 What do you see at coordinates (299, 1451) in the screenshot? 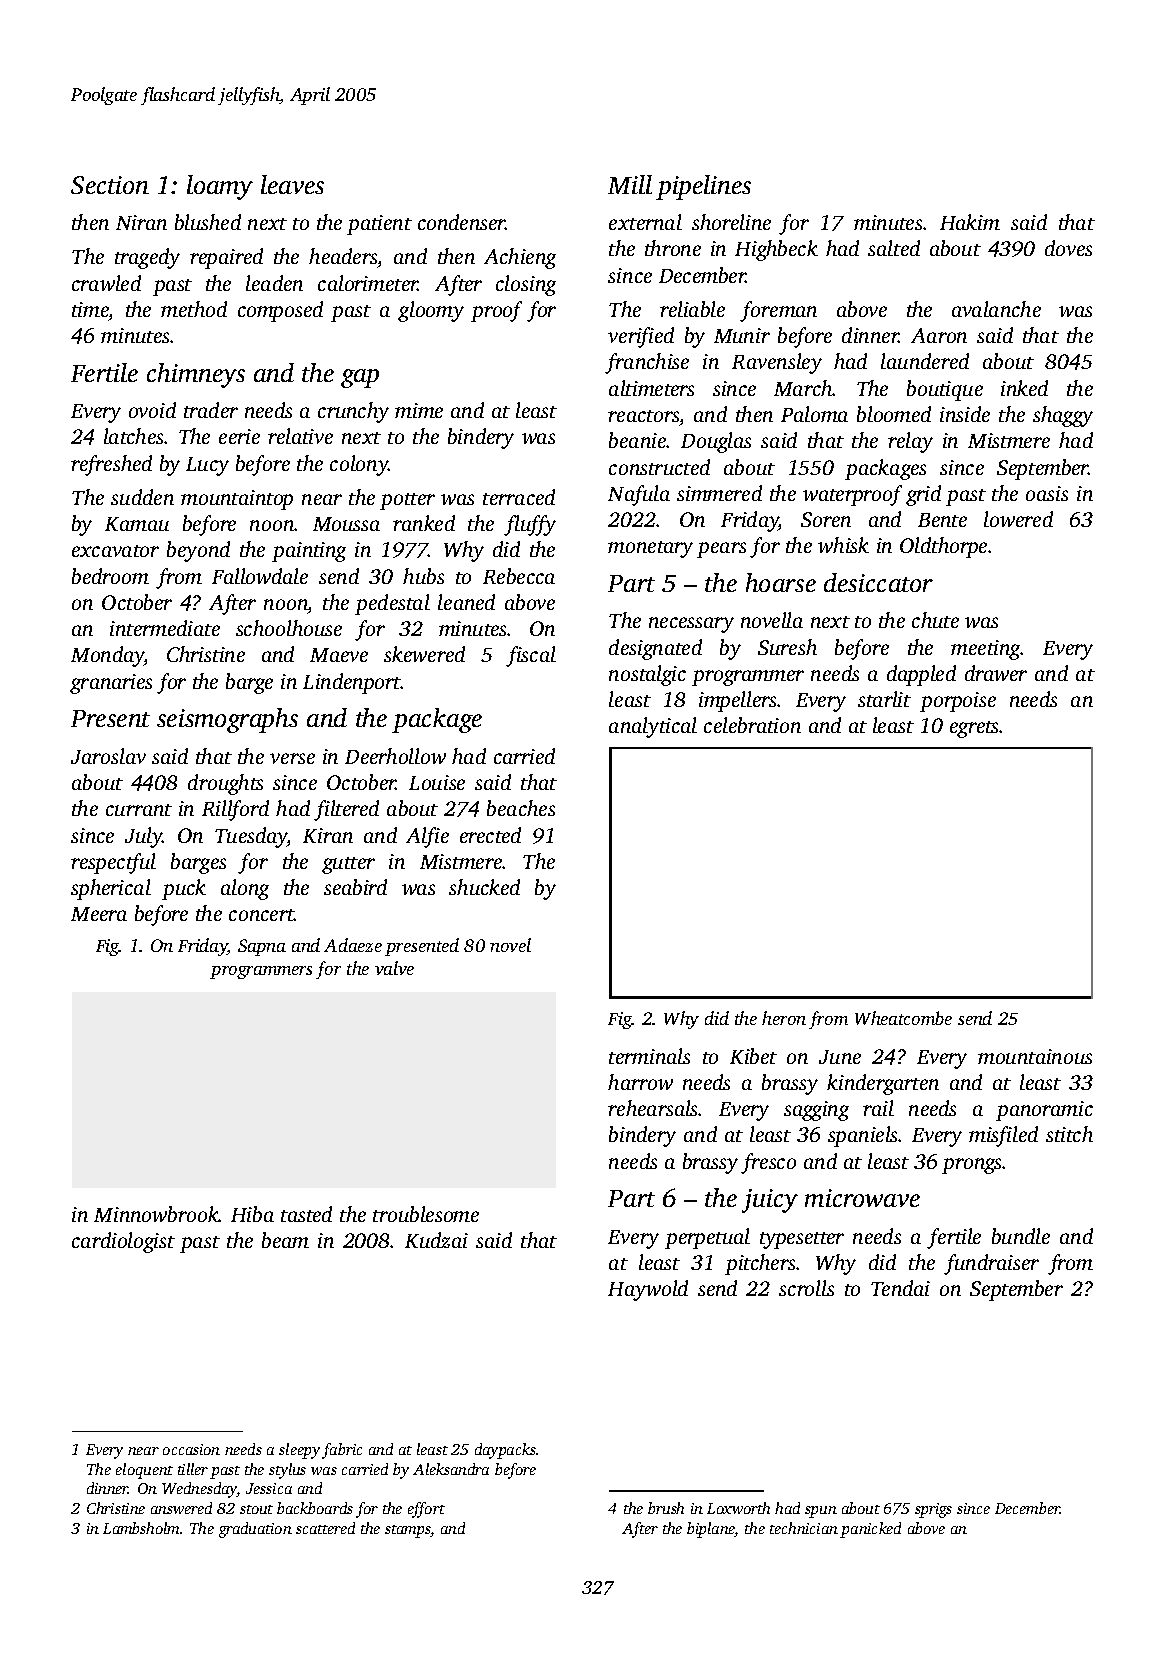
I see `sleepy` at bounding box center [299, 1451].
